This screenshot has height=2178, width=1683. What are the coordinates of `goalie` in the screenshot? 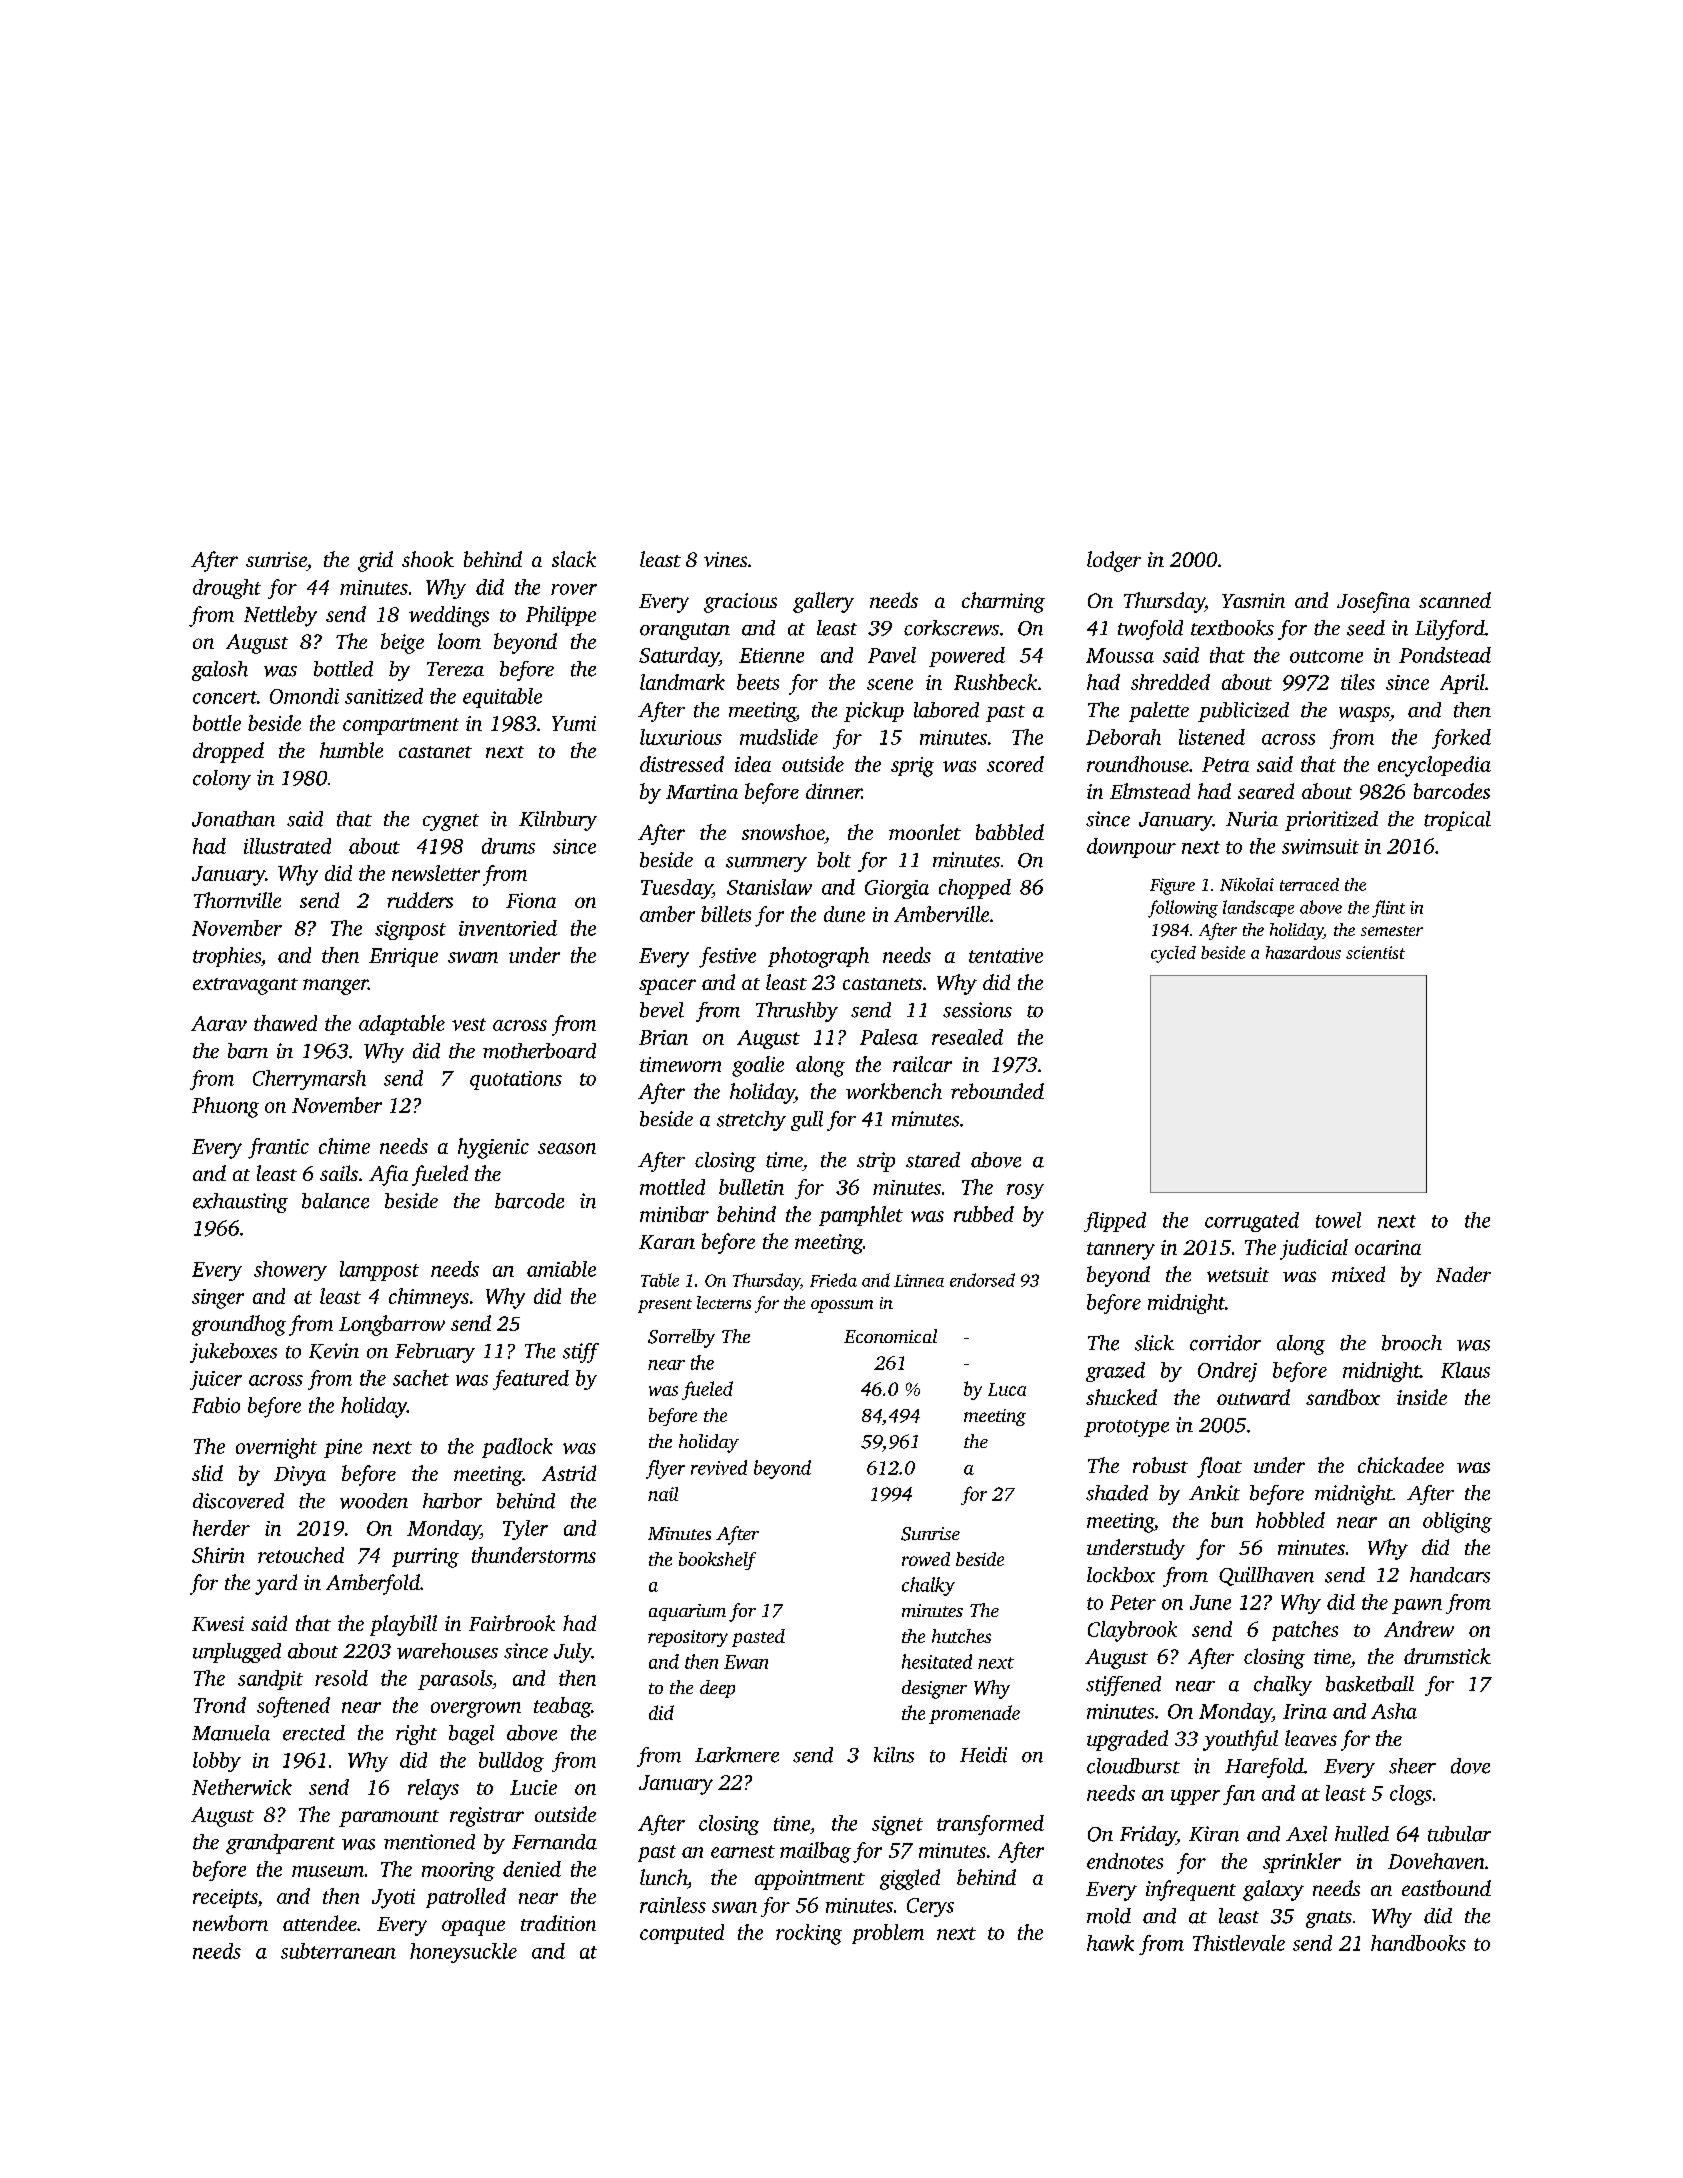 It's located at (758, 1066).
